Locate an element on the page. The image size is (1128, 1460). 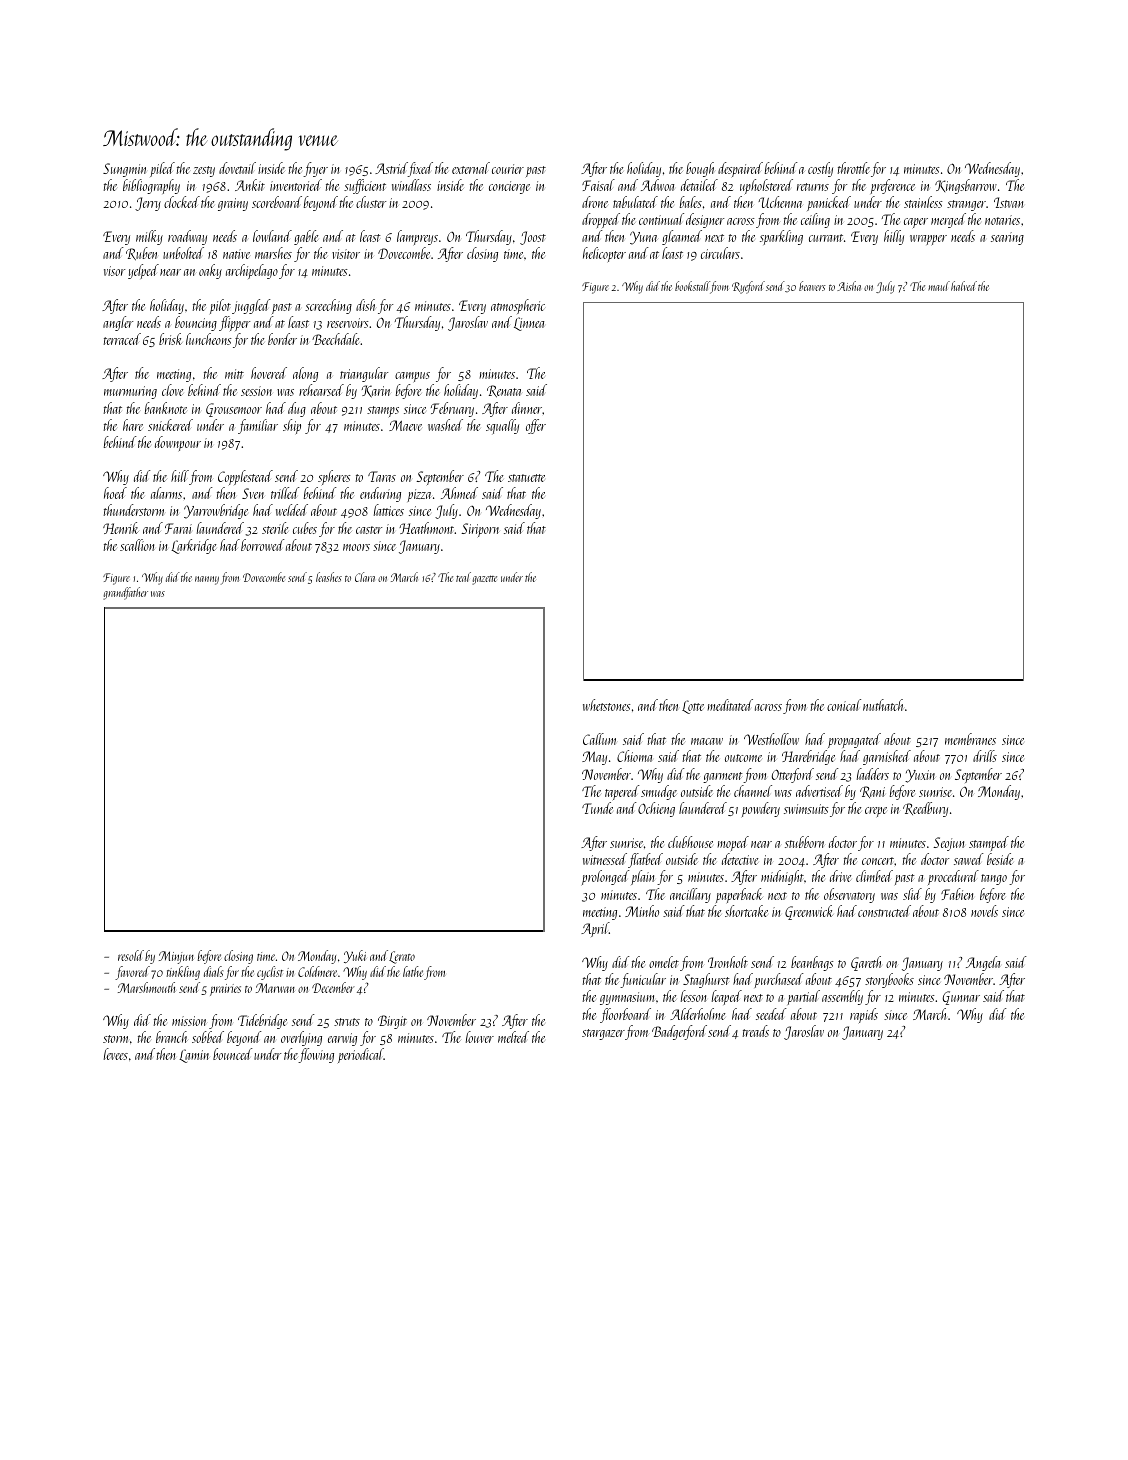
external is located at coordinates (471, 168).
